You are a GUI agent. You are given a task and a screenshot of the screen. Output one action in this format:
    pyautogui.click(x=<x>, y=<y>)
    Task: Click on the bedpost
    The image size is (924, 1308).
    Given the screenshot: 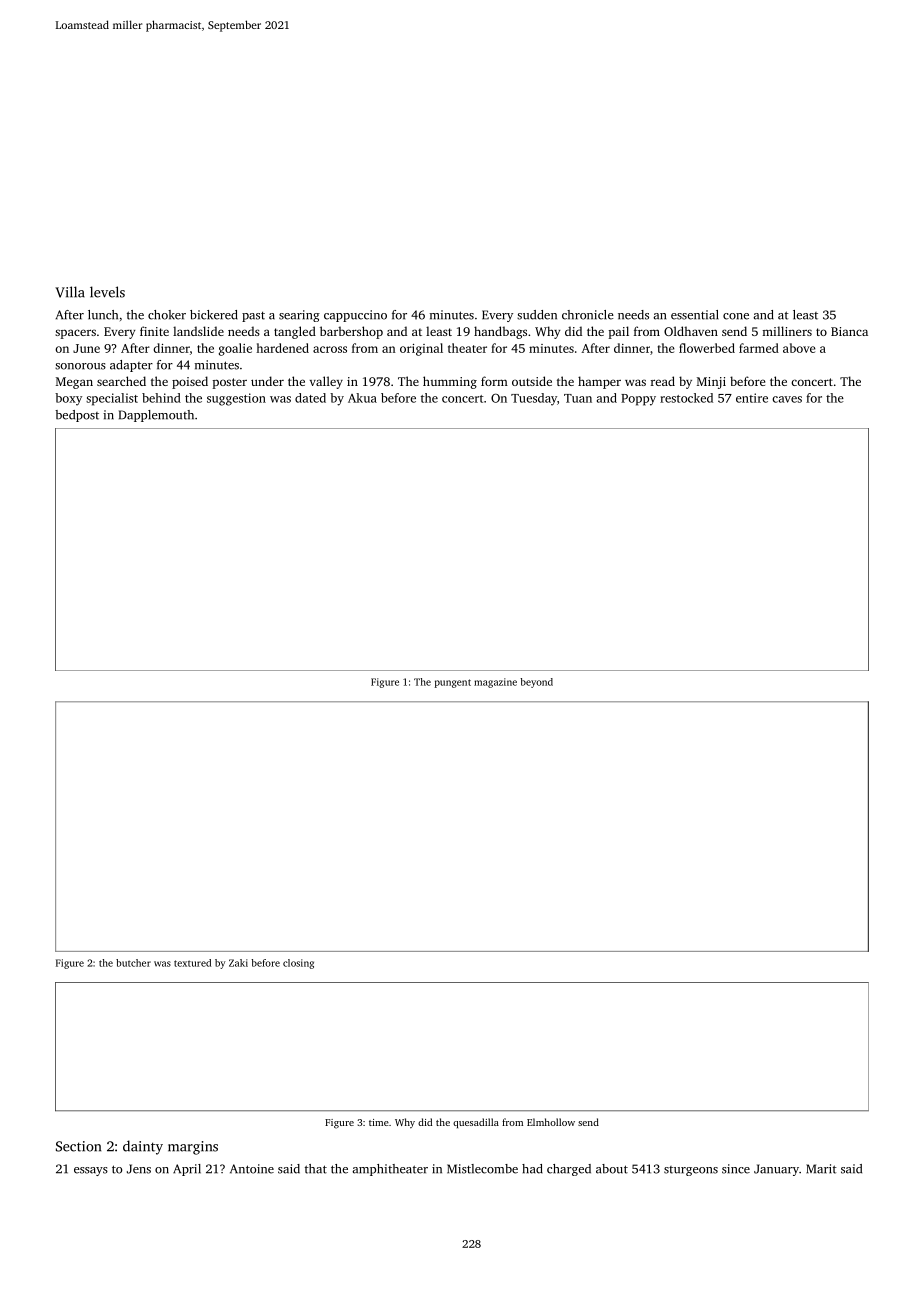 What is the action you would take?
    pyautogui.click(x=77, y=416)
